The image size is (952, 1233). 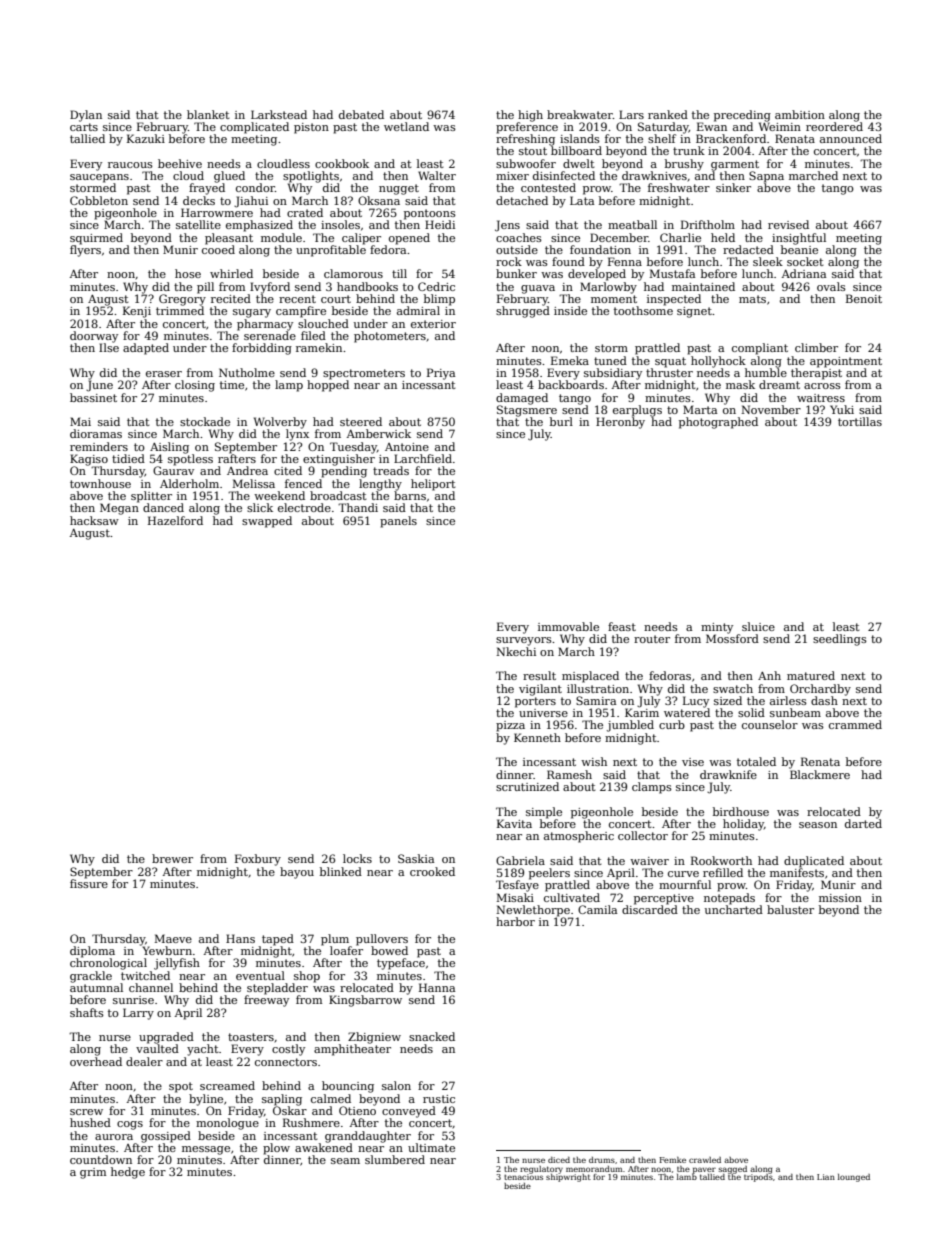 I want to click on steered, so click(x=361, y=421).
